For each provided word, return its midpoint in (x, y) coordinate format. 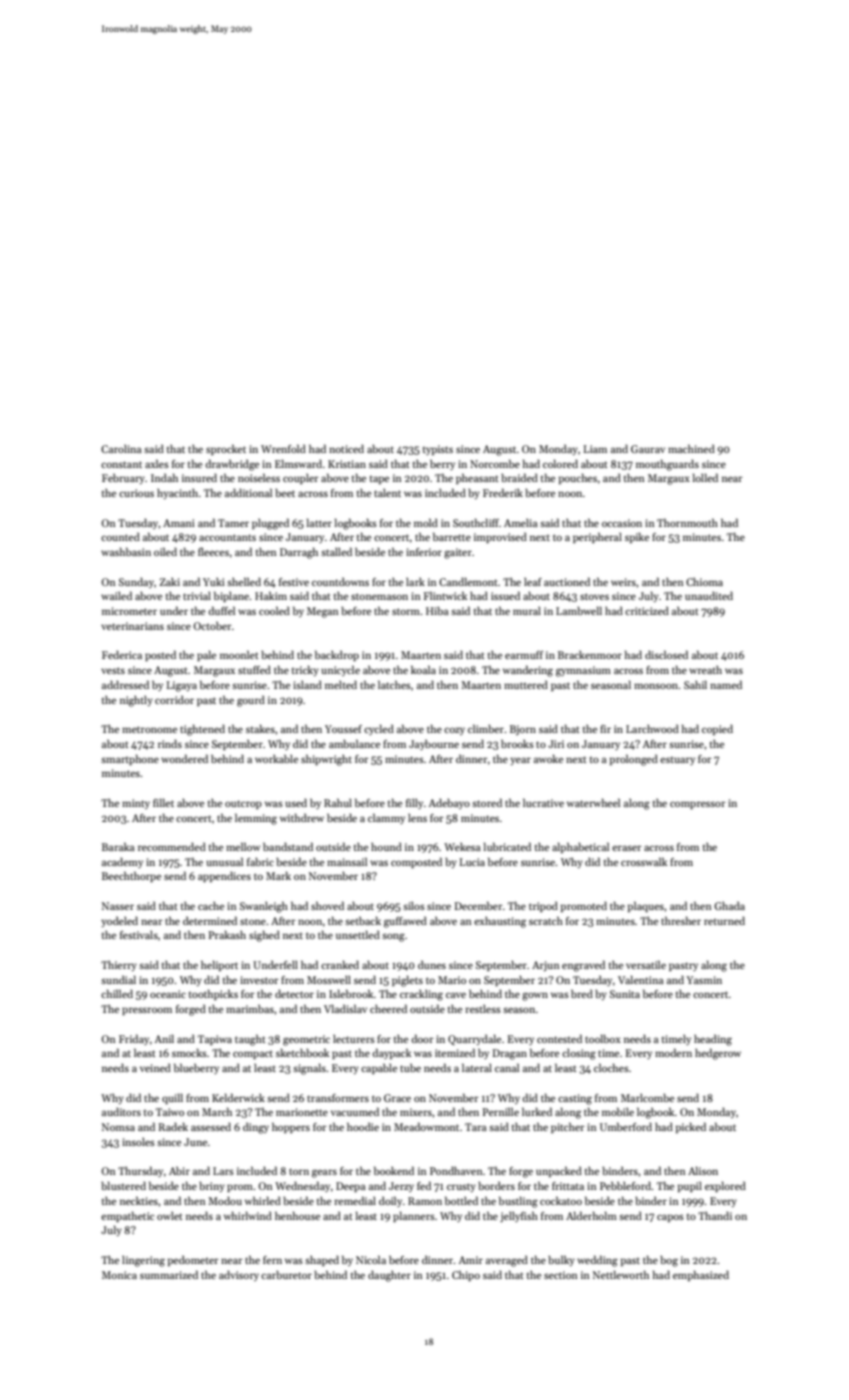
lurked (537, 1111)
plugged (270, 524)
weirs (623, 582)
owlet (170, 1216)
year (520, 761)
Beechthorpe (131, 876)
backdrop (337, 655)
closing (579, 1054)
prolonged (634, 760)
